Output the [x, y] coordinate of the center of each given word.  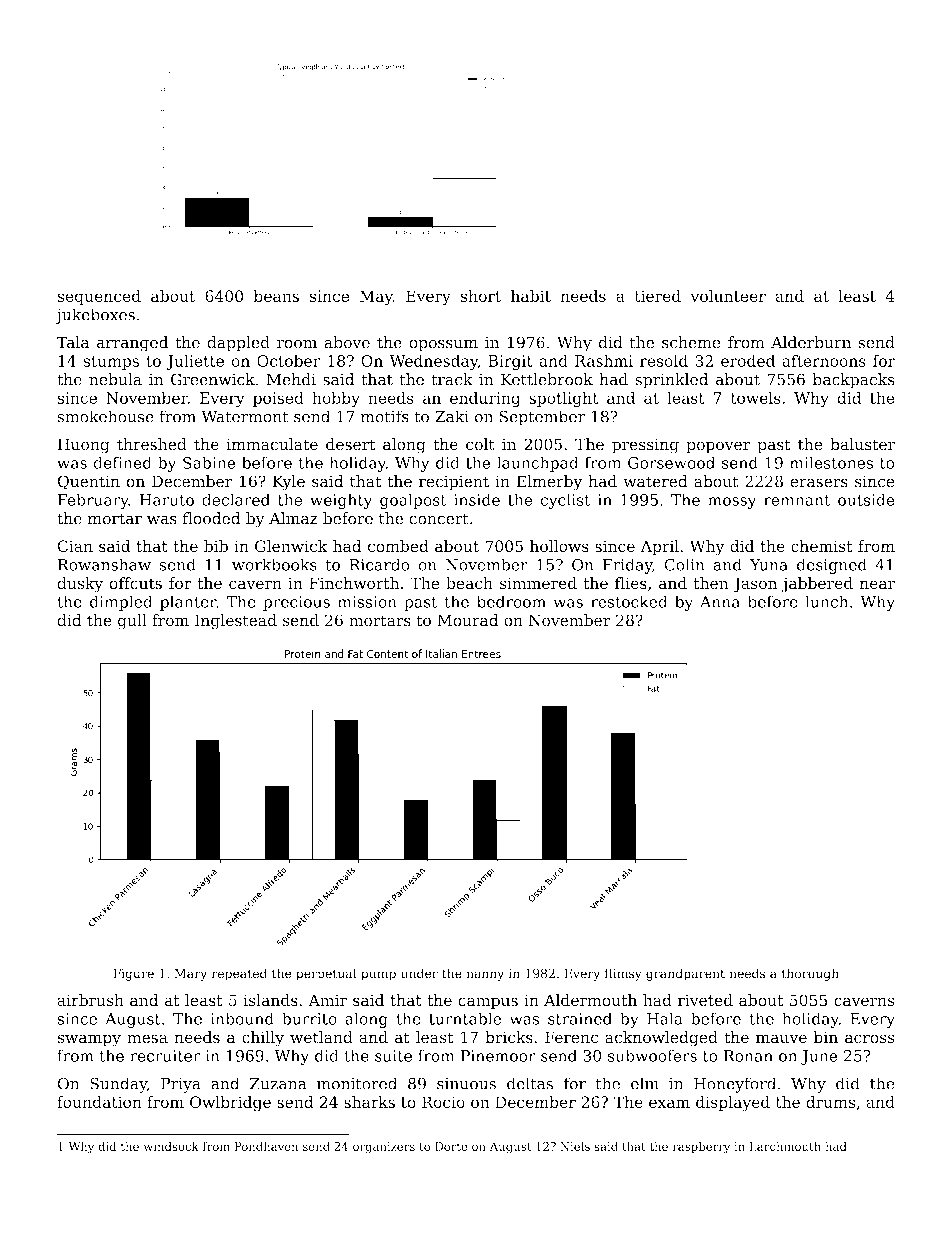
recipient [454, 483]
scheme [691, 342]
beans [276, 296]
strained [580, 1018]
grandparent [685, 974]
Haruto [167, 500]
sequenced [99, 297]
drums [830, 1102]
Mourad [467, 620]
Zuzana [278, 1084]
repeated [239, 974]
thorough [810, 974]
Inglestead [236, 622]
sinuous [466, 1084]
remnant [797, 500]
